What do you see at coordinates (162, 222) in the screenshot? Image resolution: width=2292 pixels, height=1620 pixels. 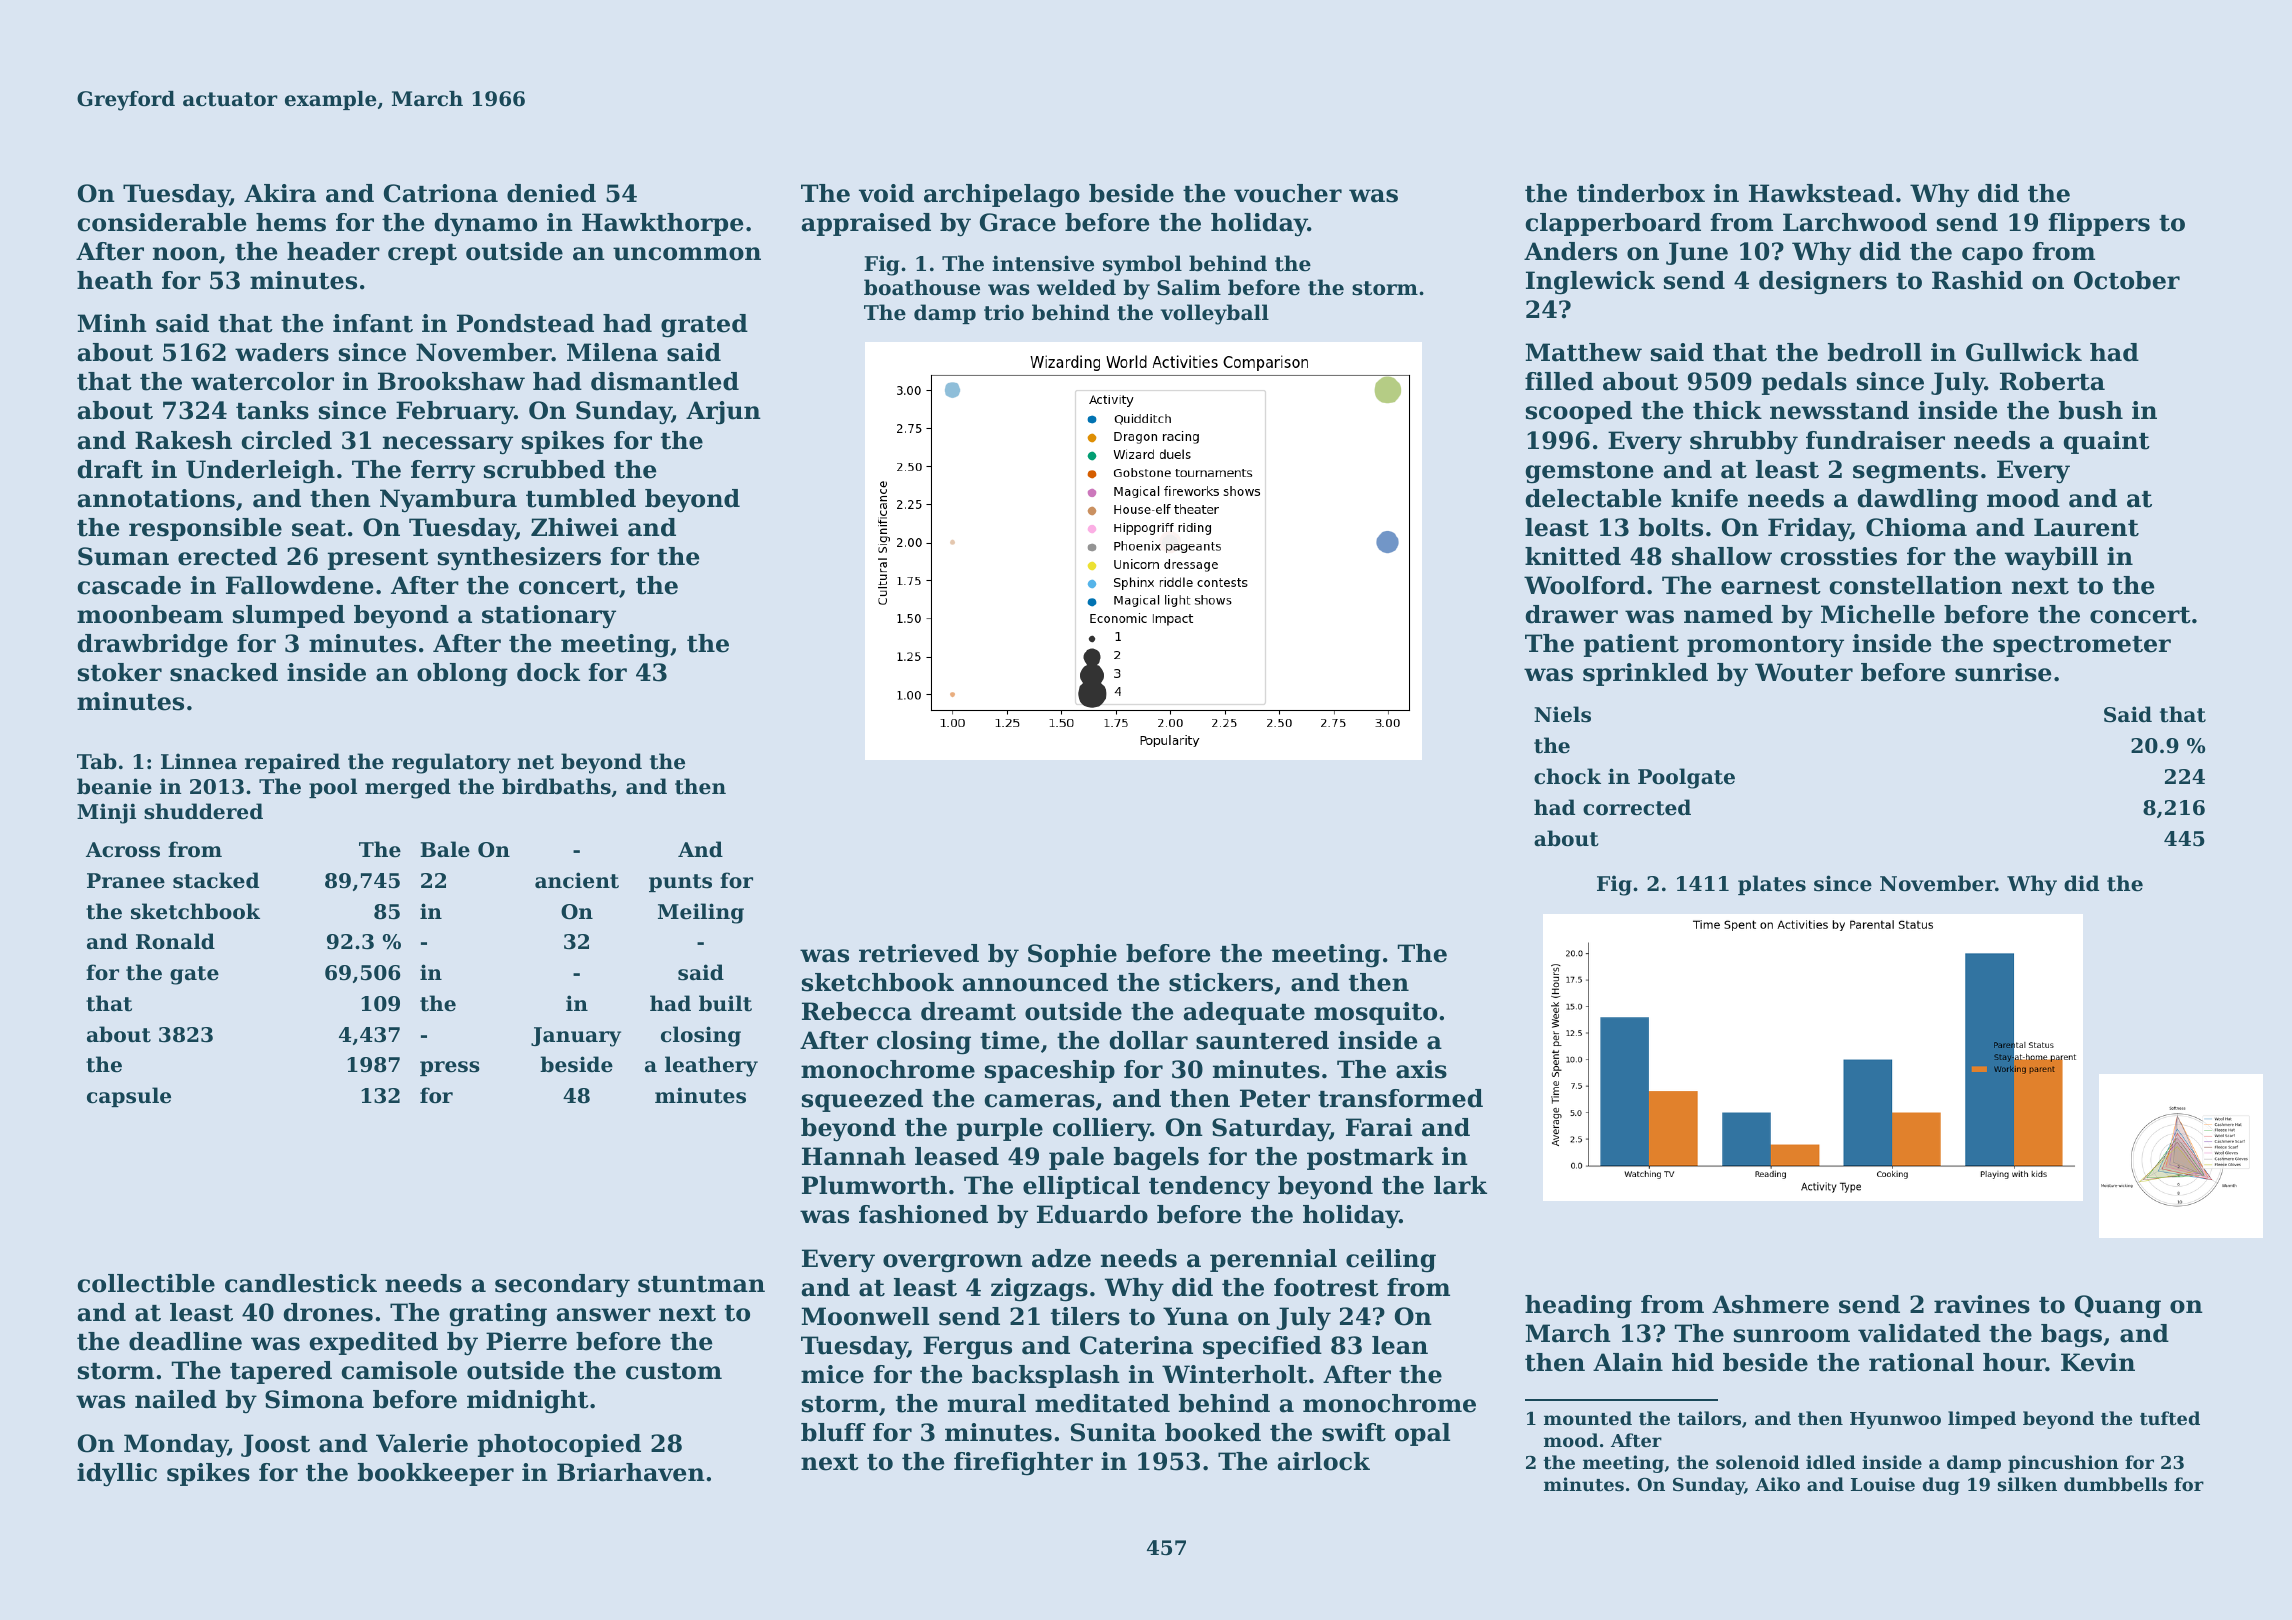 I see `considerable` at bounding box center [162, 222].
